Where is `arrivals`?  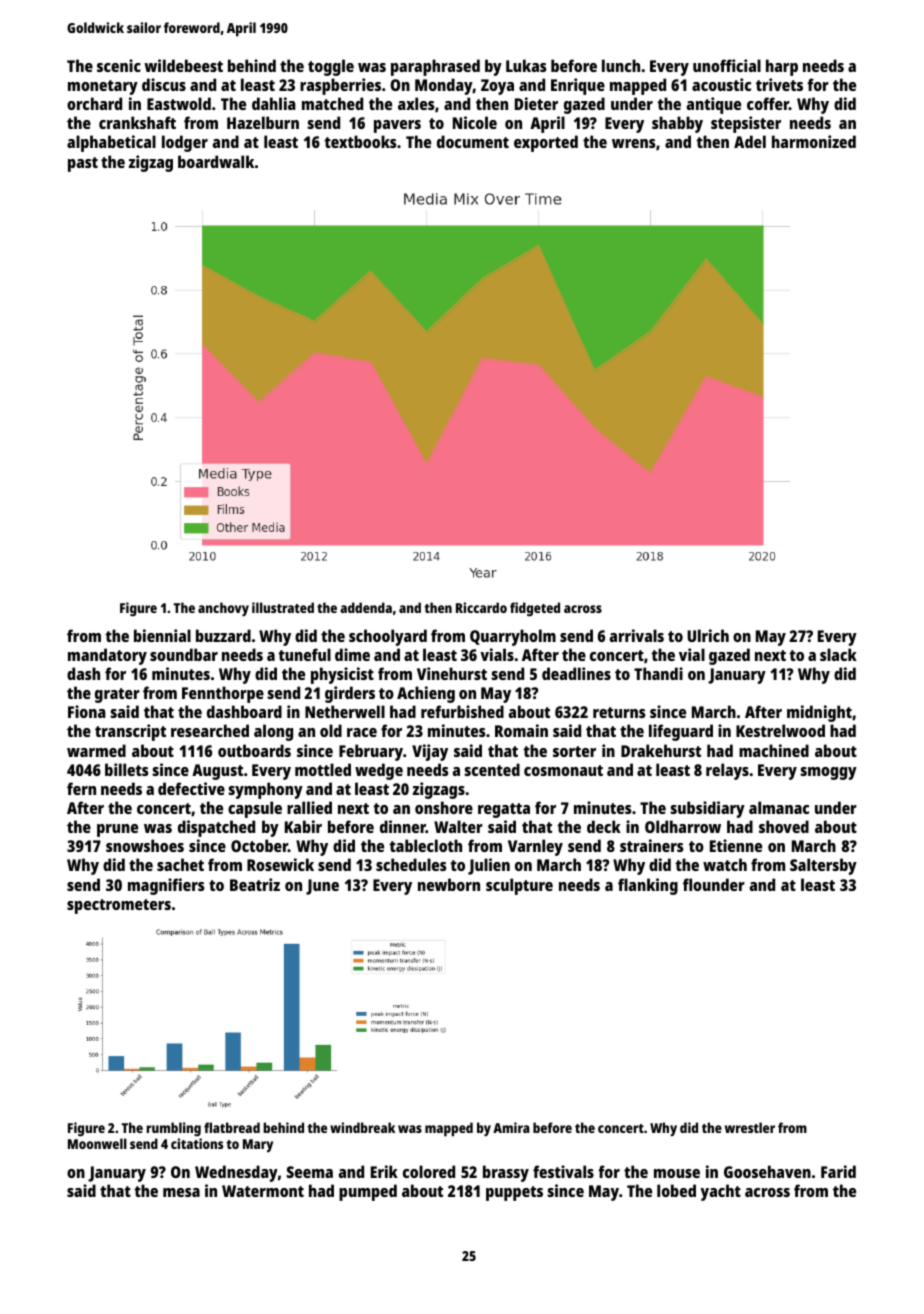
arrivals is located at coordinates (637, 635).
